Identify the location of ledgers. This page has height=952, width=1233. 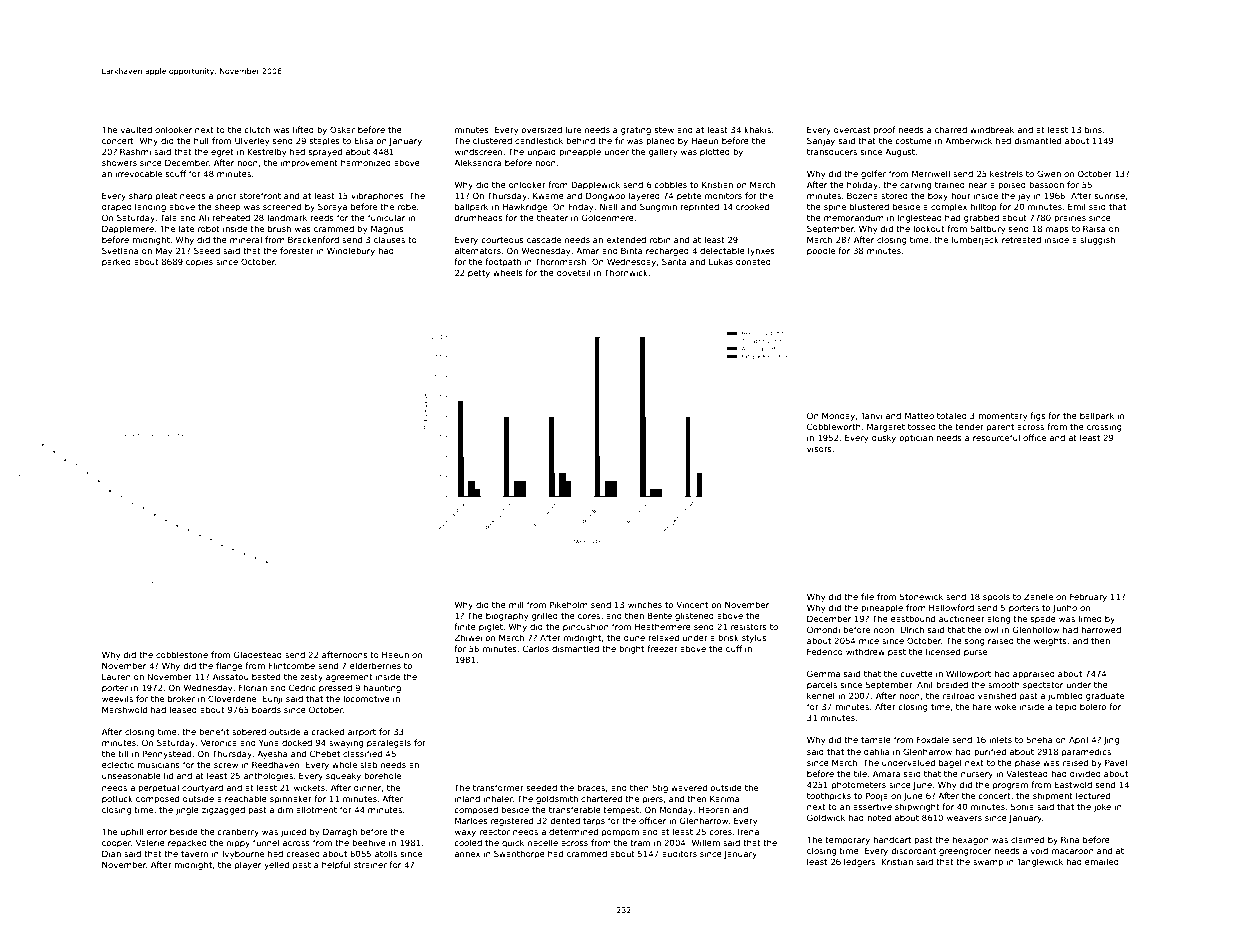
(859, 862).
